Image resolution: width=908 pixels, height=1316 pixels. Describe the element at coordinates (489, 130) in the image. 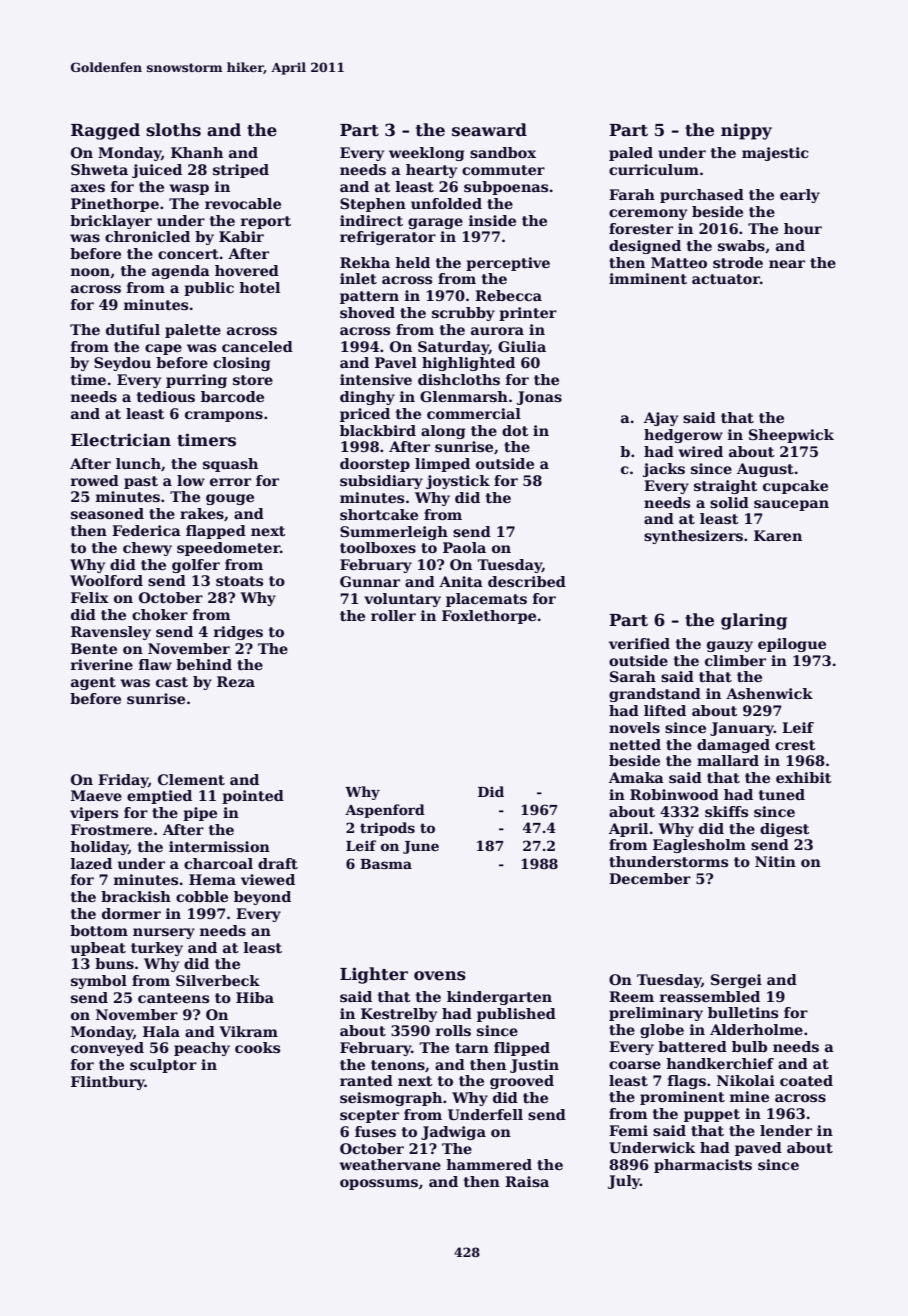

I see `seaward` at that location.
